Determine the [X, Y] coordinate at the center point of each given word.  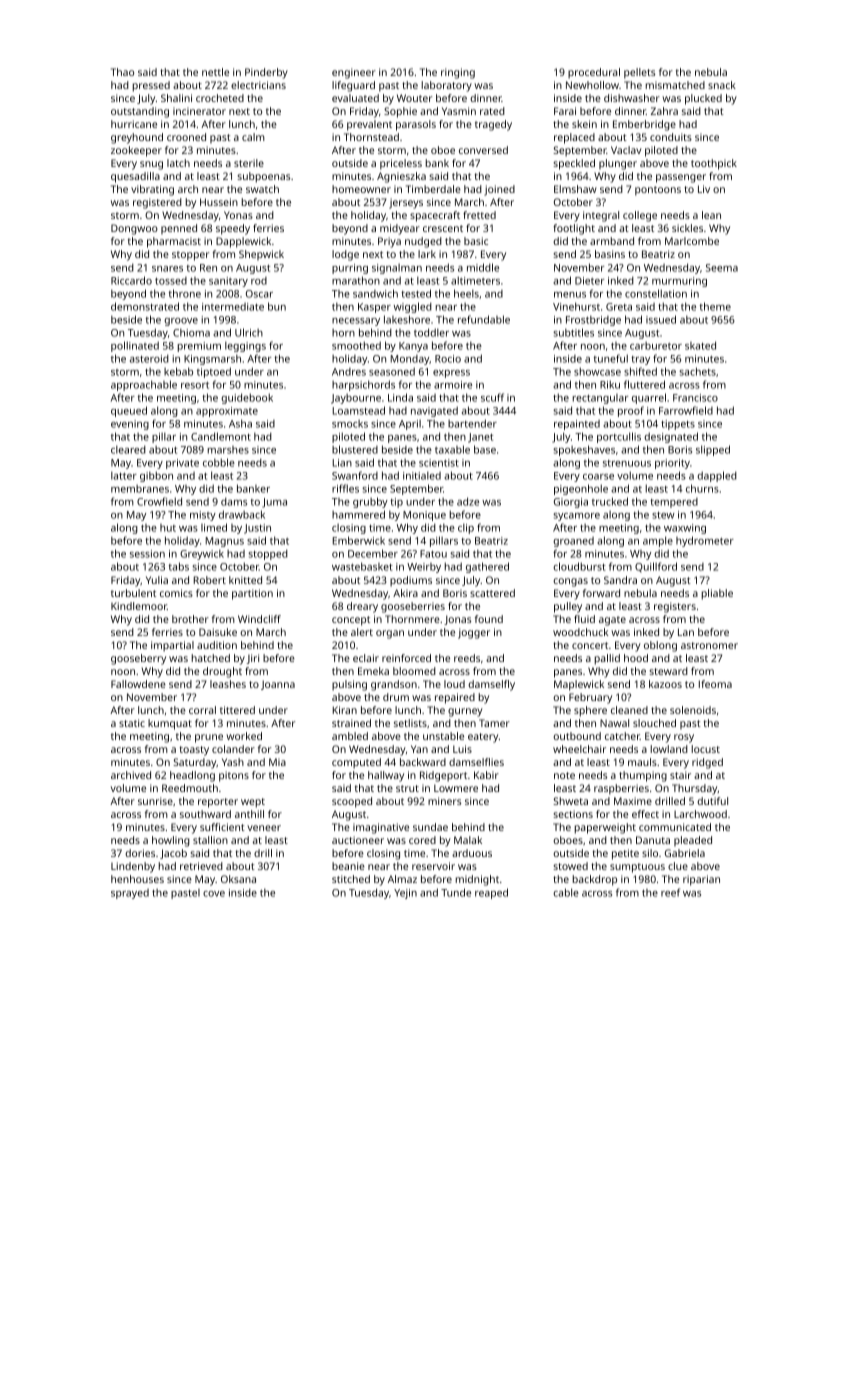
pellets [639, 73]
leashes [228, 684]
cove [214, 894]
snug [151, 165]
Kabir [486, 775]
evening [130, 425]
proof [631, 411]
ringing [458, 73]
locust [706, 749]
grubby [370, 502]
